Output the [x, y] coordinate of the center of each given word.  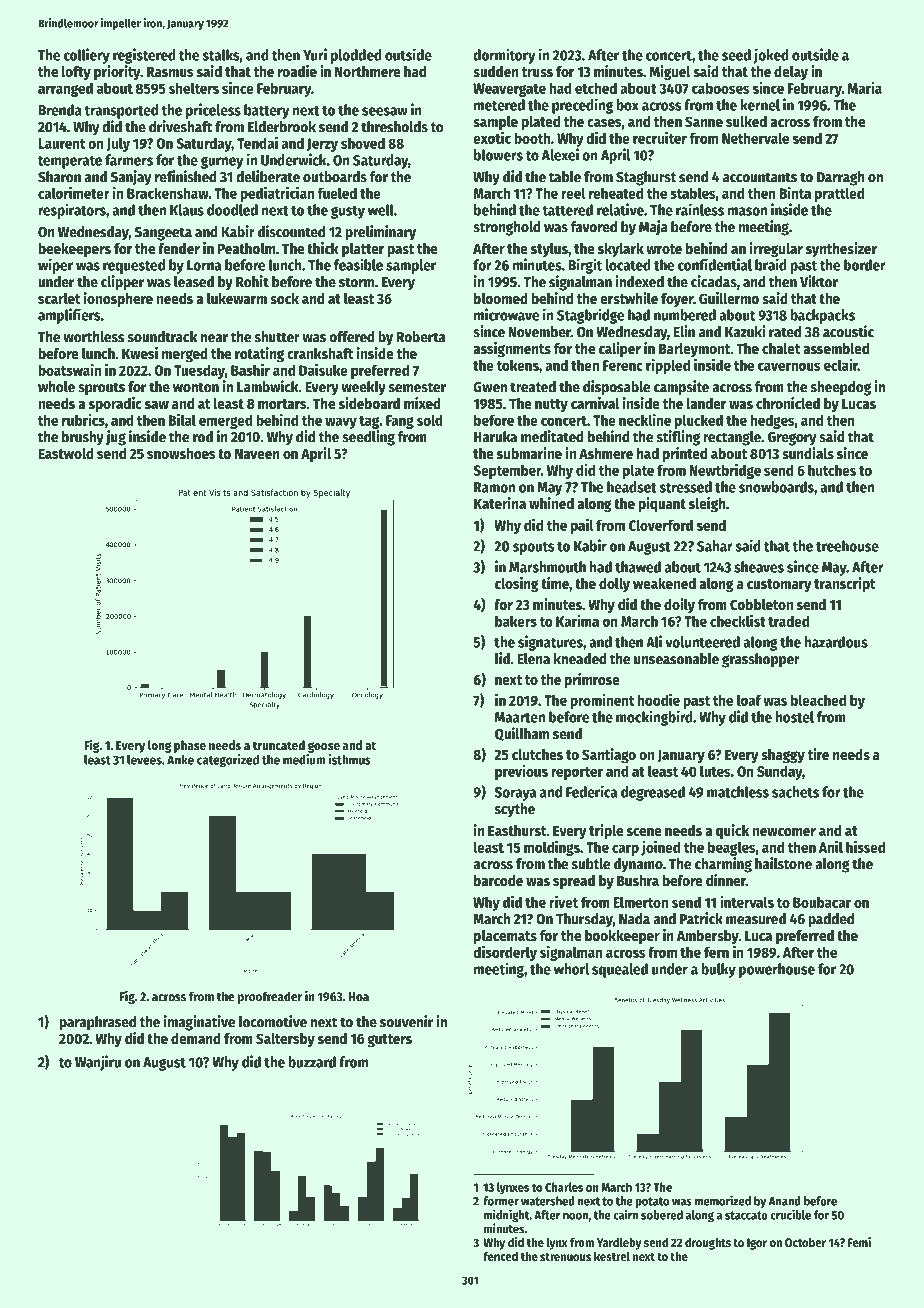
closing [517, 585]
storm [356, 282]
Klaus [187, 210]
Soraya [515, 794]
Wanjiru [98, 1063]
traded [788, 621]
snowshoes [181, 453]
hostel [794, 717]
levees [144, 760]
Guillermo [729, 298]
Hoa [359, 997]
